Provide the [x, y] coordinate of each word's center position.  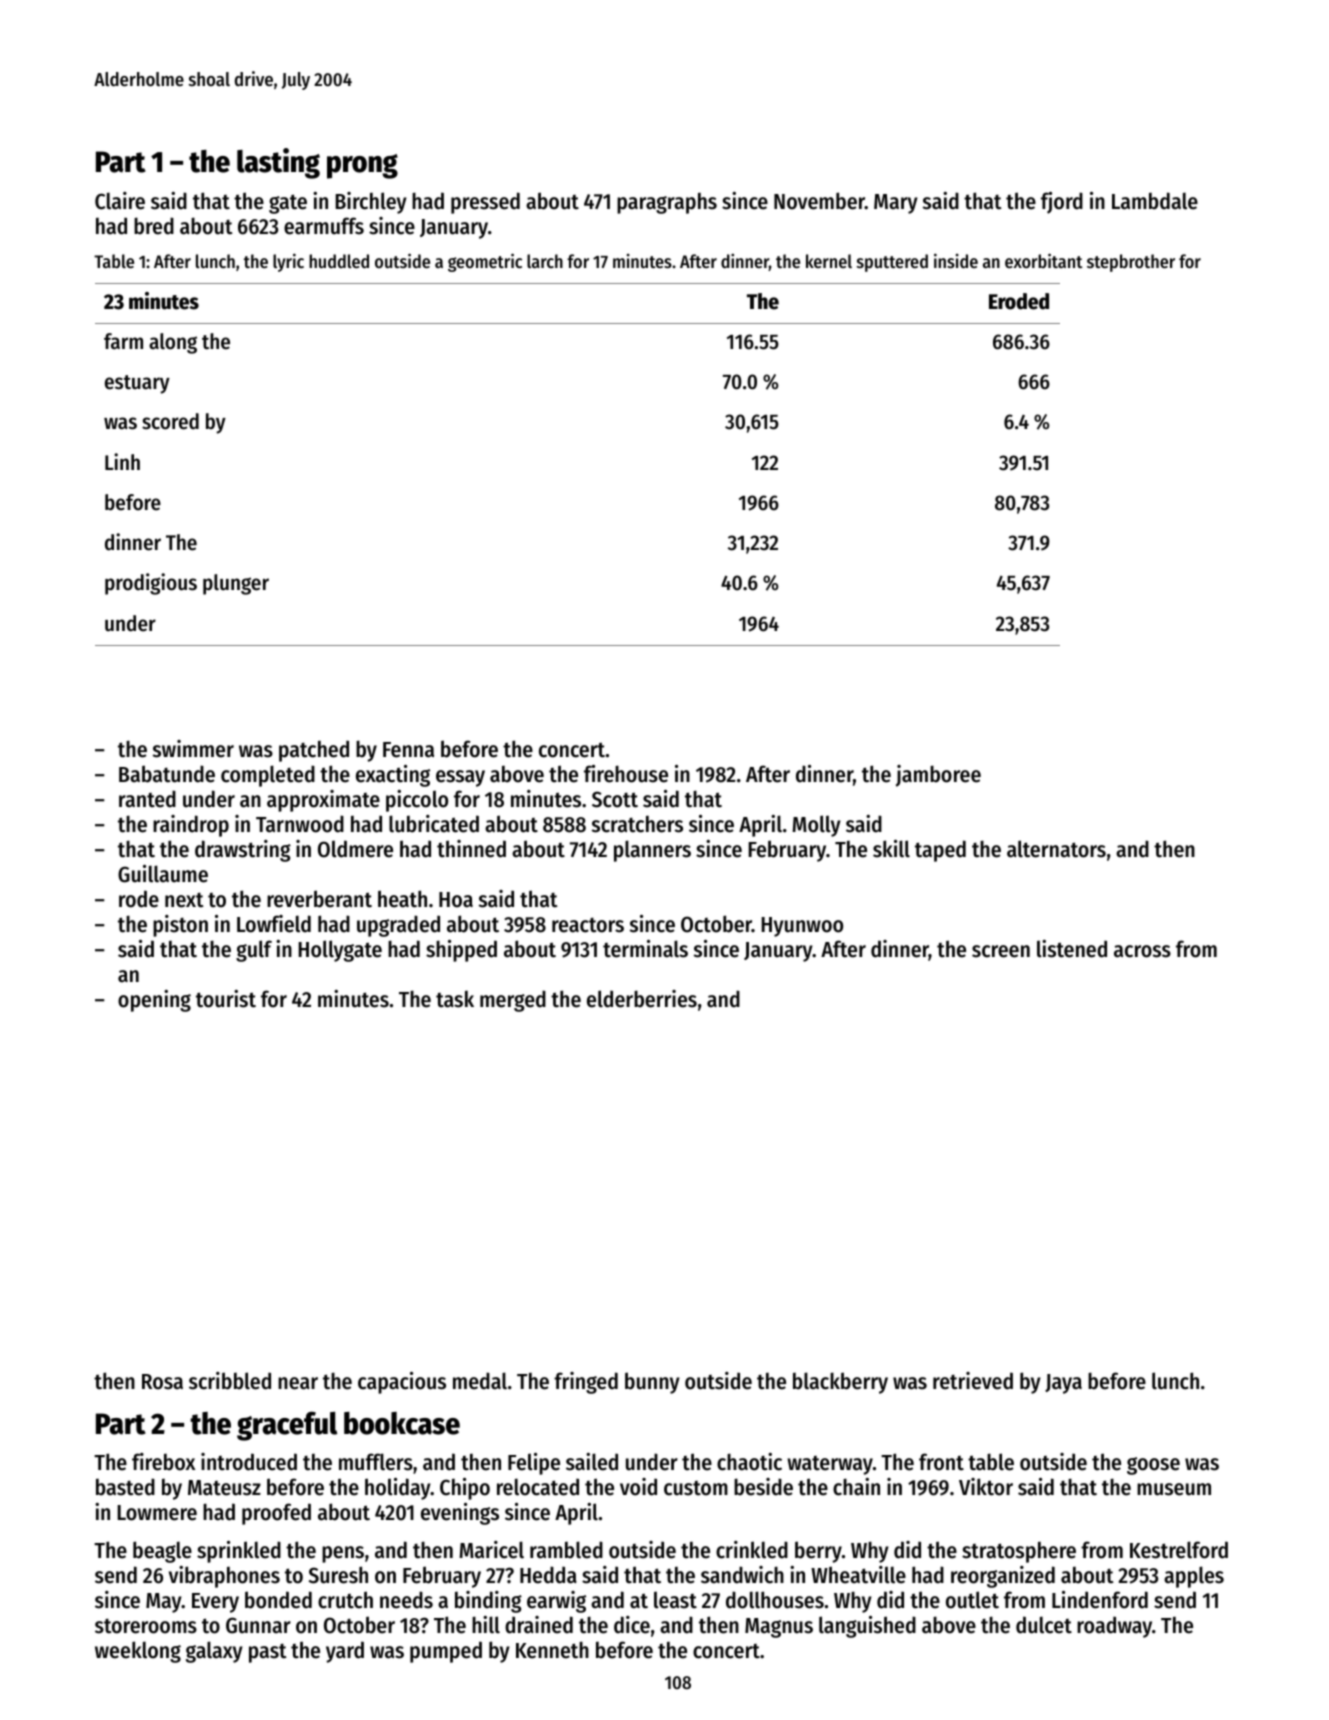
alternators [1056, 849]
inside [956, 260]
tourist [226, 999]
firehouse [626, 774]
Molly [816, 826]
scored [170, 421]
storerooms [146, 1626]
